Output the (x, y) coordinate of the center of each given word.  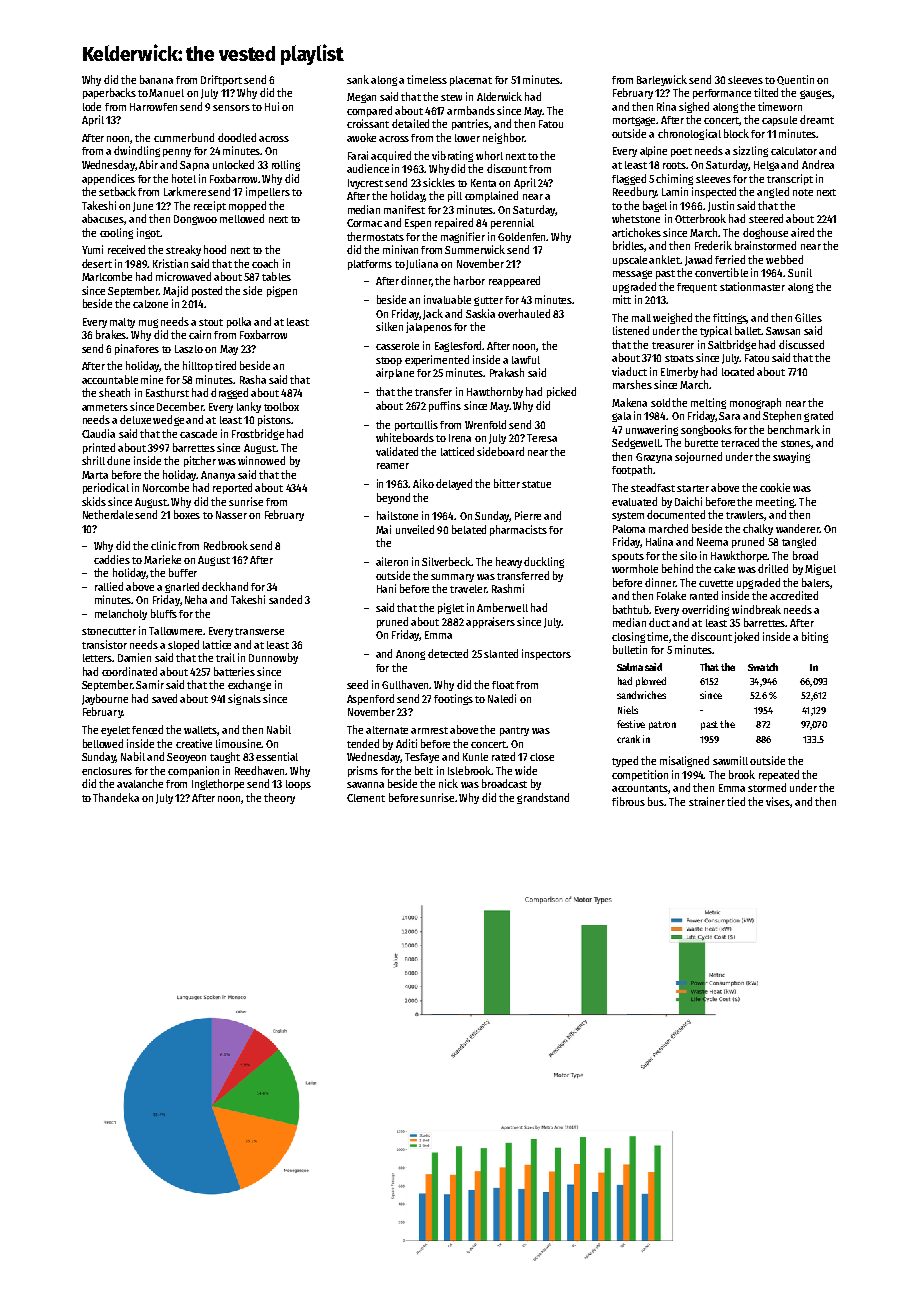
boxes (187, 514)
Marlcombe (107, 276)
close (542, 757)
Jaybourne (105, 699)
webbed (784, 259)
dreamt (817, 119)
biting (815, 637)
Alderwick (499, 96)
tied (736, 801)
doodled (237, 137)
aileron (392, 561)
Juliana (422, 264)
